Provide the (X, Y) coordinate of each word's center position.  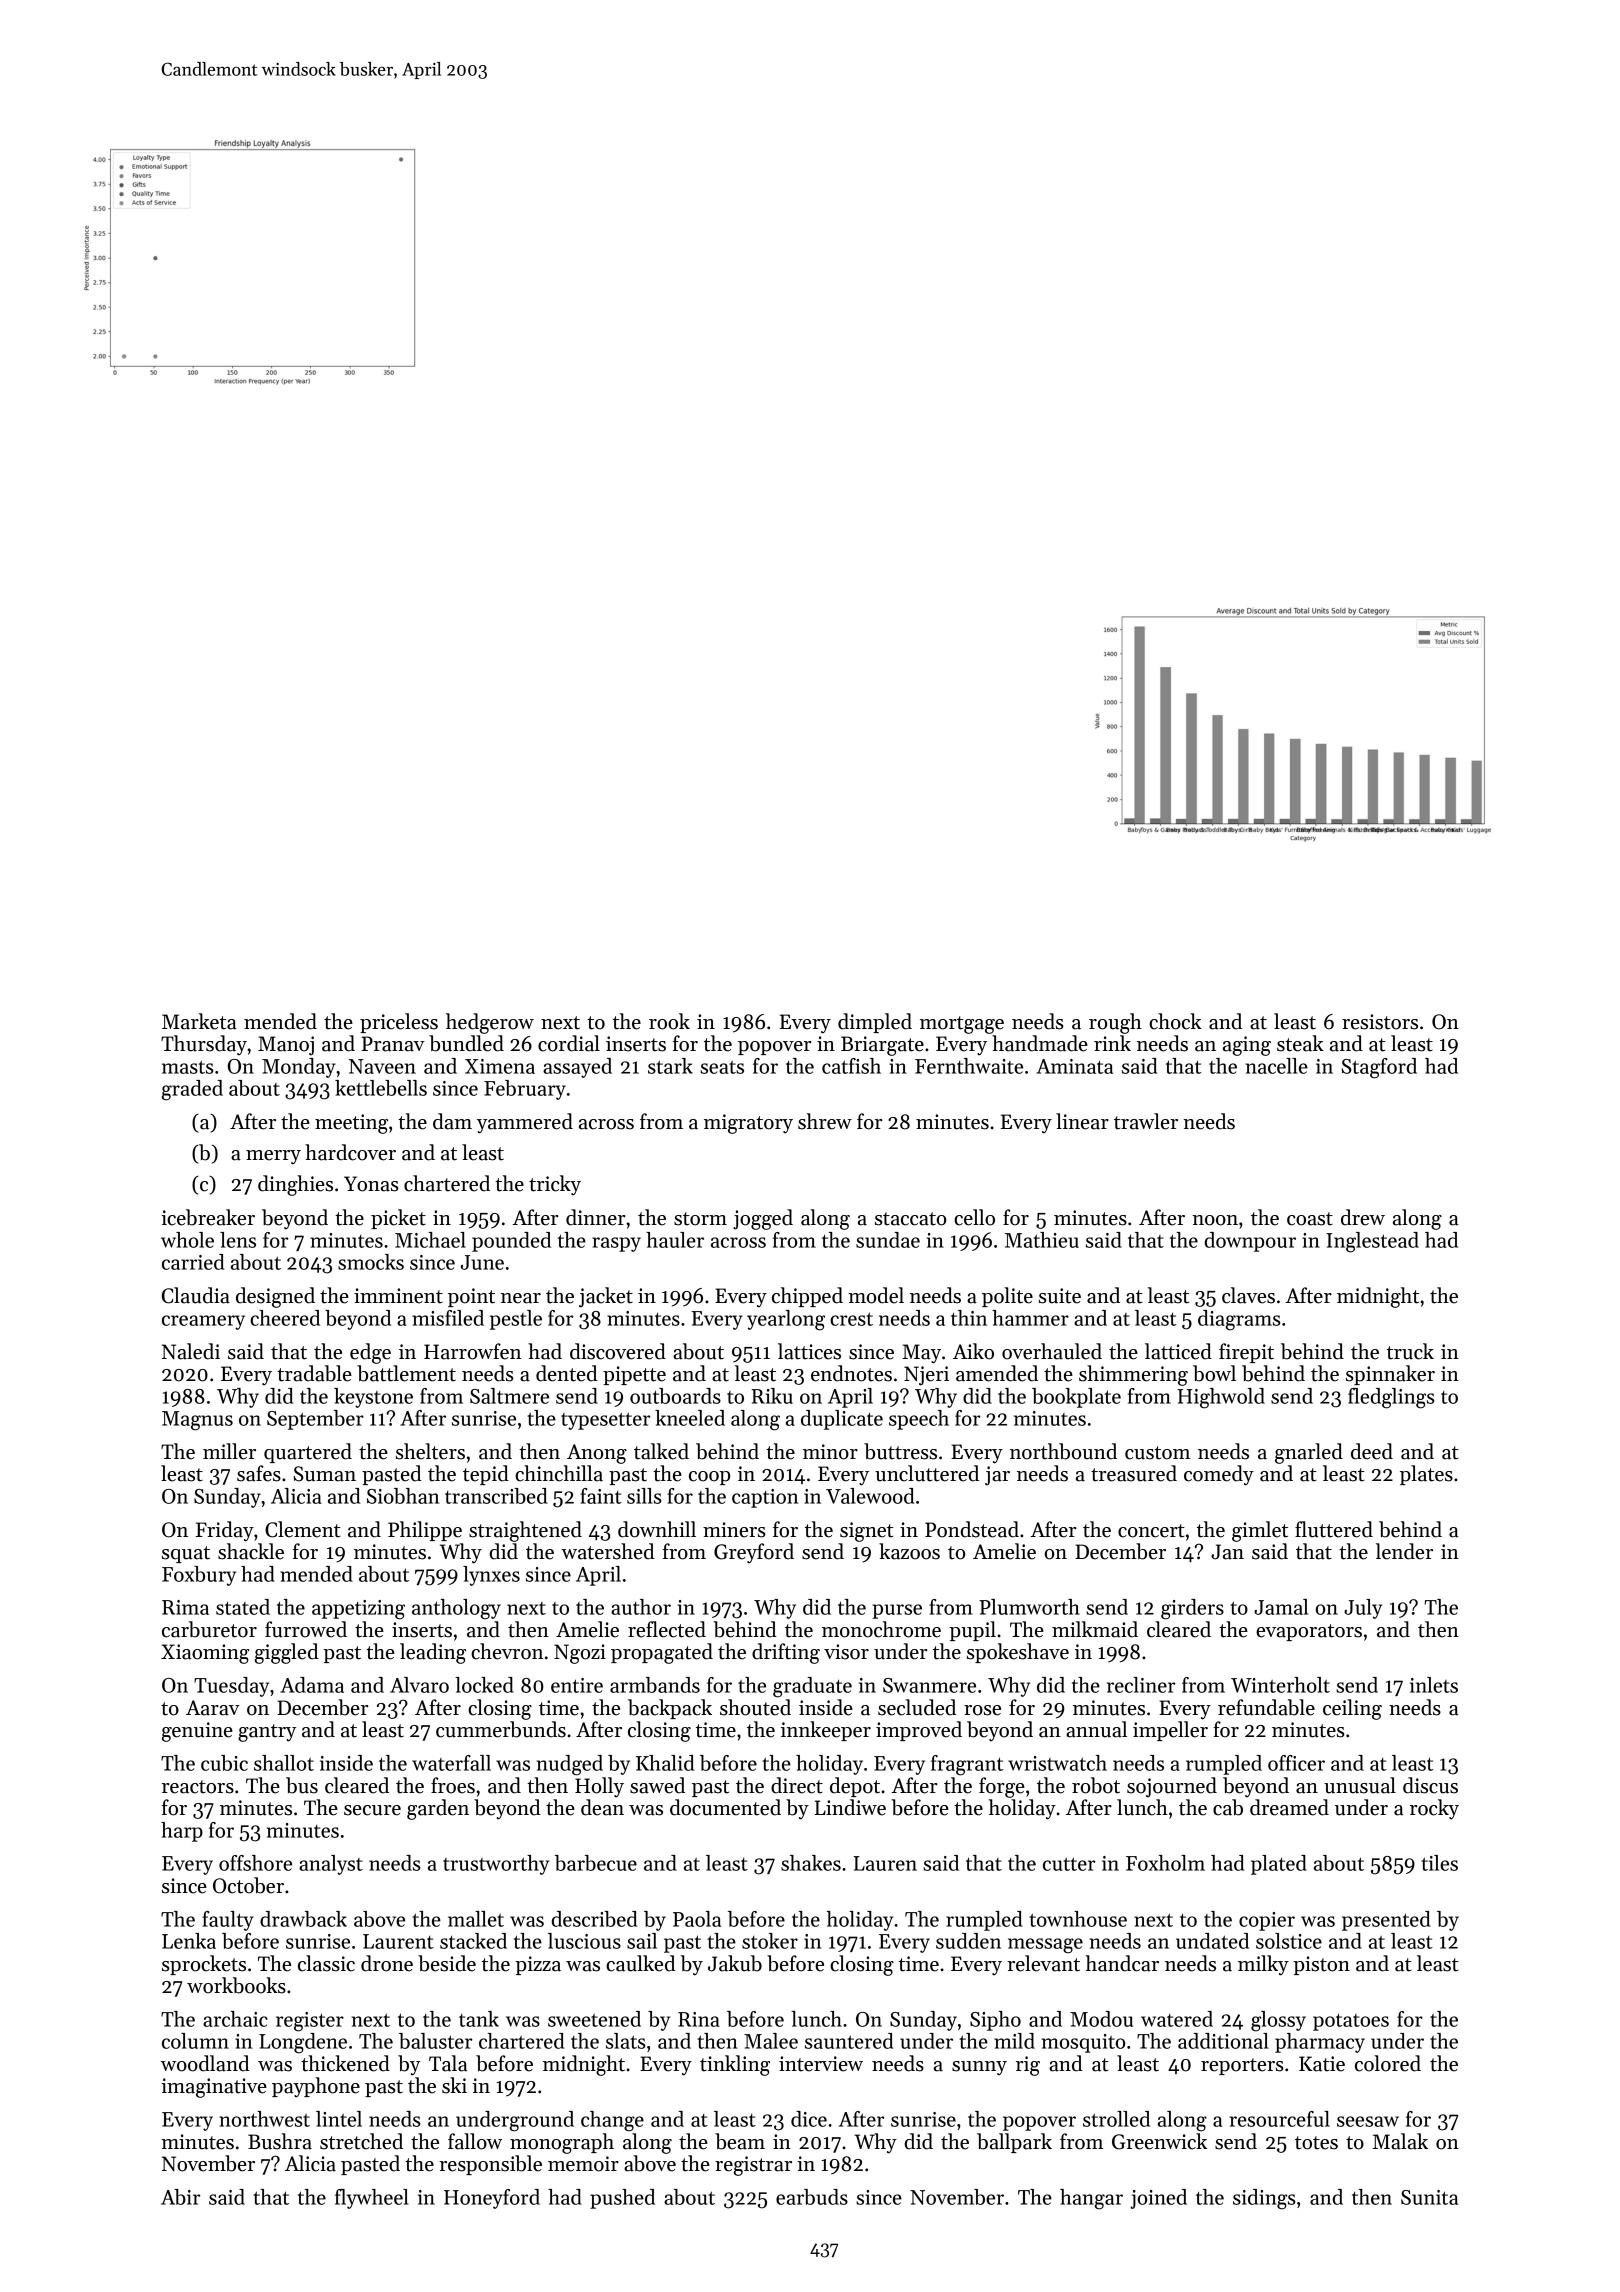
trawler (1146, 1121)
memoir (583, 2164)
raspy (616, 1244)
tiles (1439, 1863)
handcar (1122, 1963)
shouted (755, 1707)
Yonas (371, 1184)
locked (484, 1685)
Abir (181, 2197)
